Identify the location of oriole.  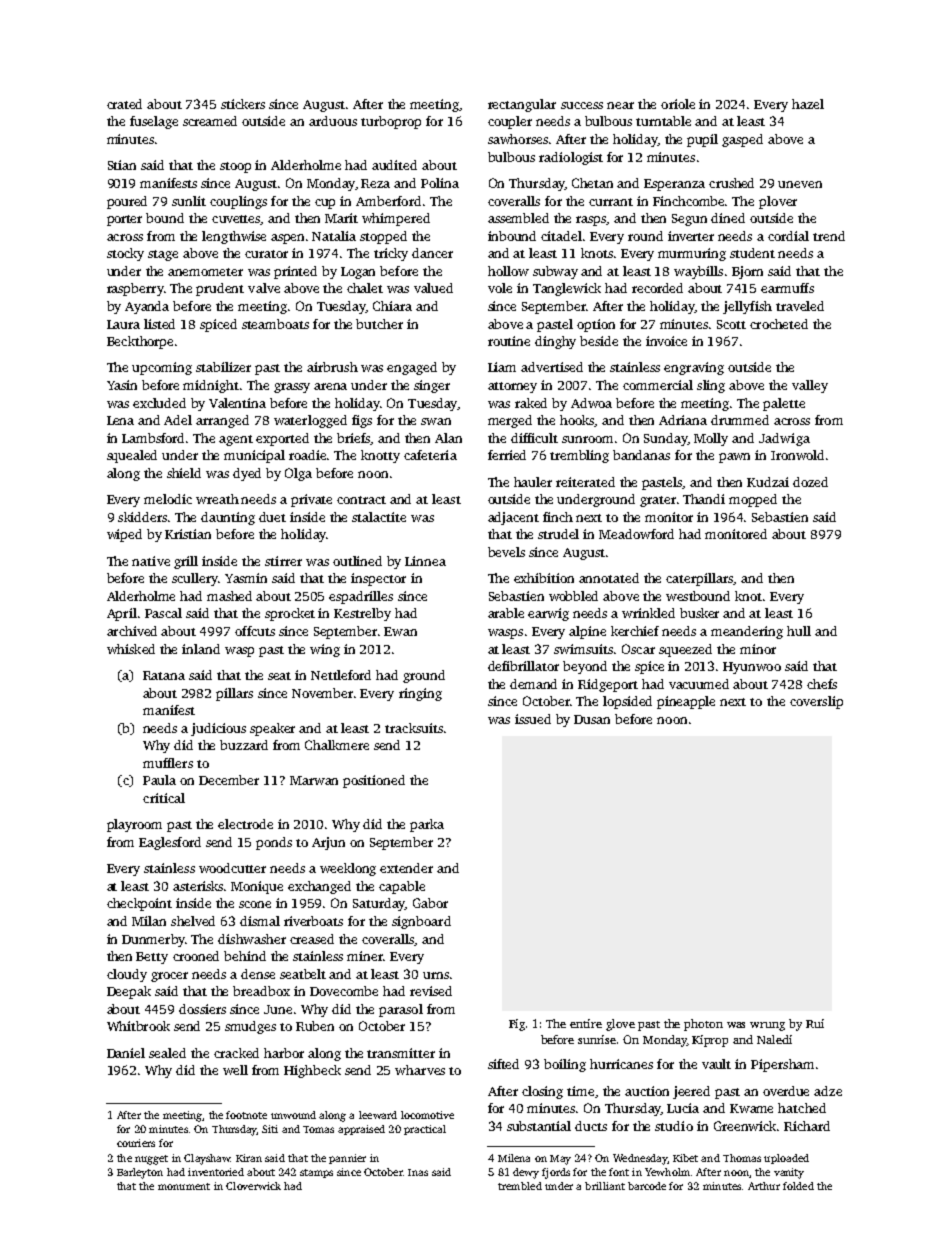
(678, 104).
